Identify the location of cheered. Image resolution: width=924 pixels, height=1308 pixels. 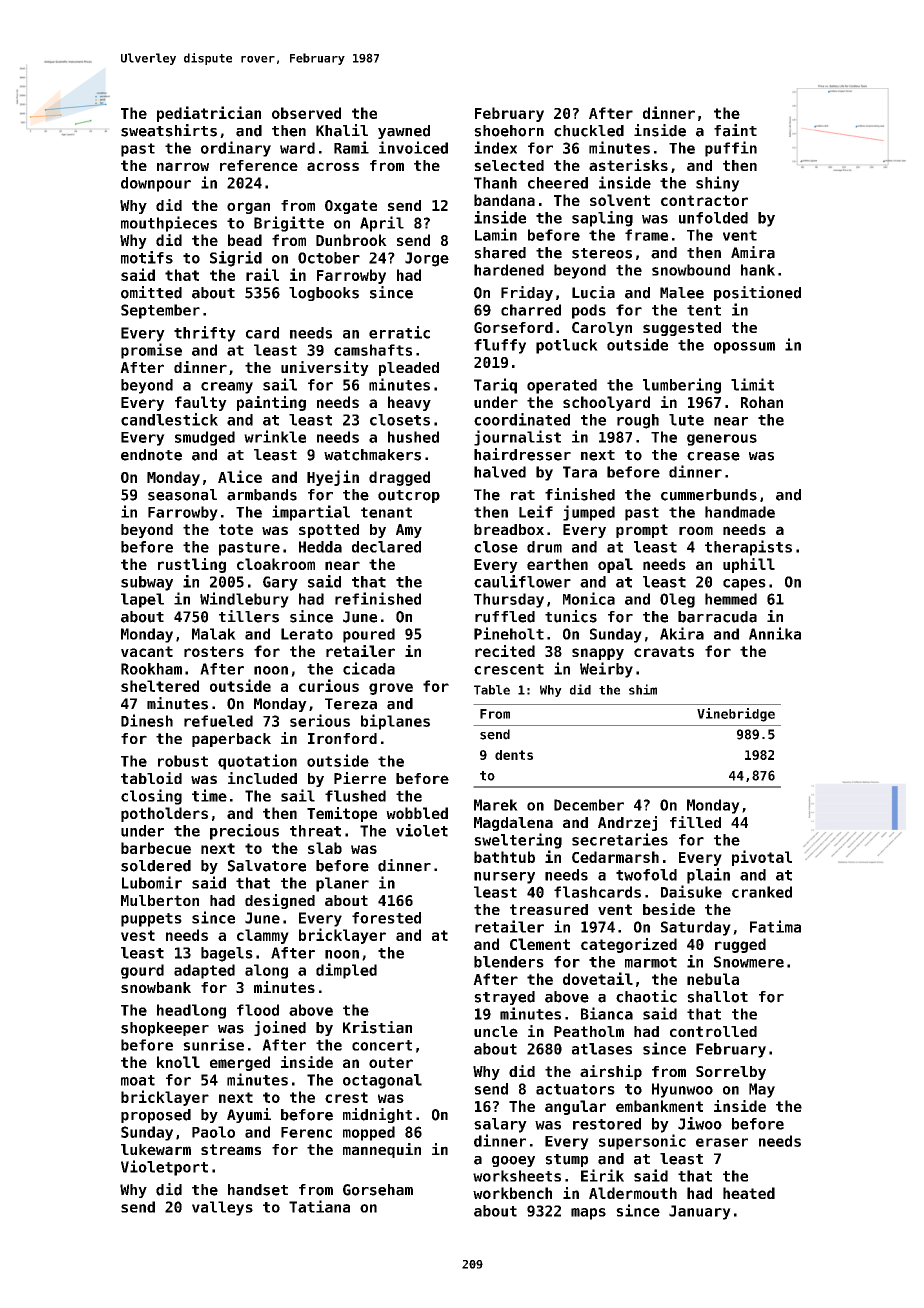
(558, 183).
